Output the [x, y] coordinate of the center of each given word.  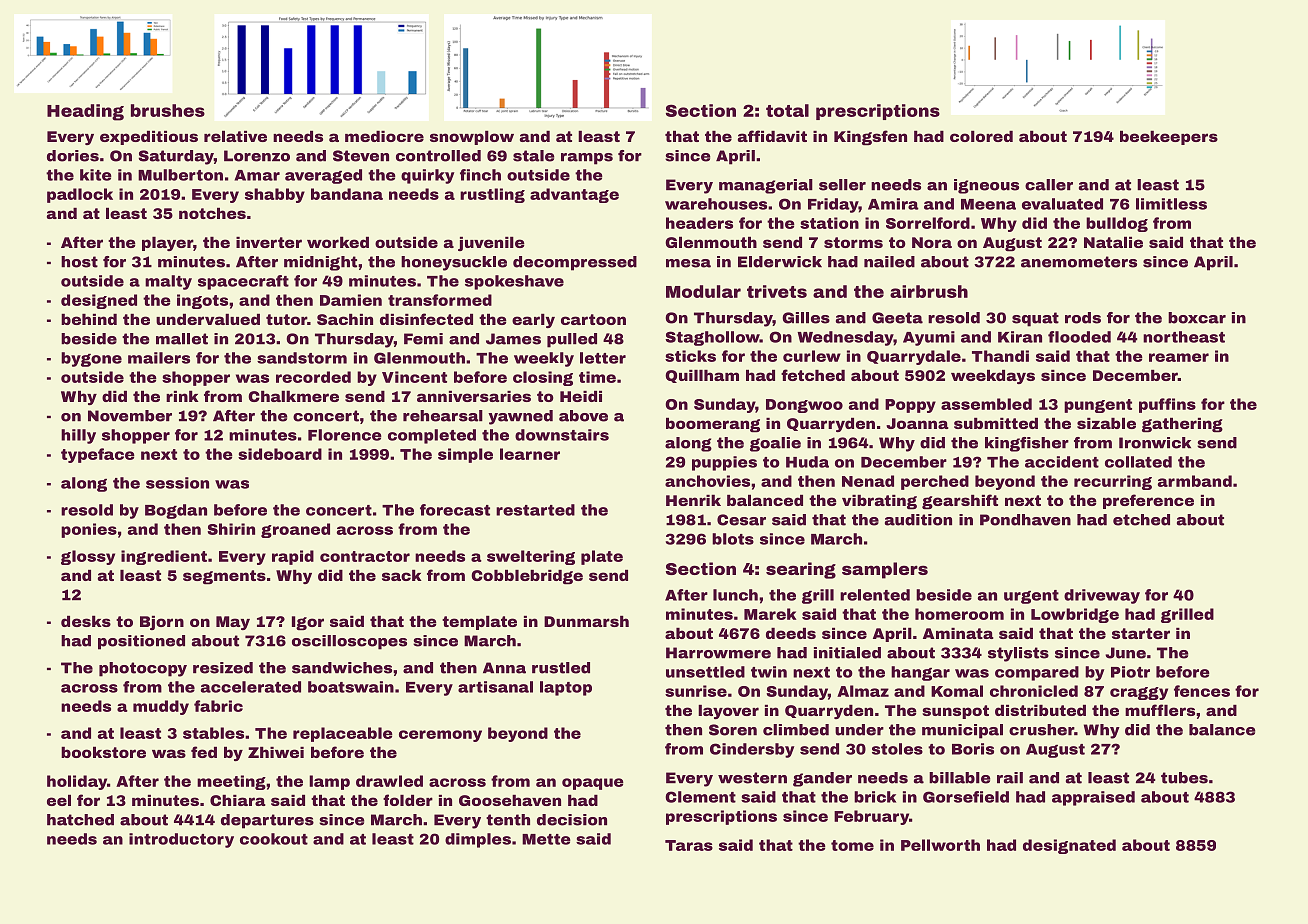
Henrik [693, 500]
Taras [689, 845]
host [79, 262]
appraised [1093, 798]
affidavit [772, 136]
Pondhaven [1025, 520]
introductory [181, 840]
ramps [587, 159]
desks [86, 621]
